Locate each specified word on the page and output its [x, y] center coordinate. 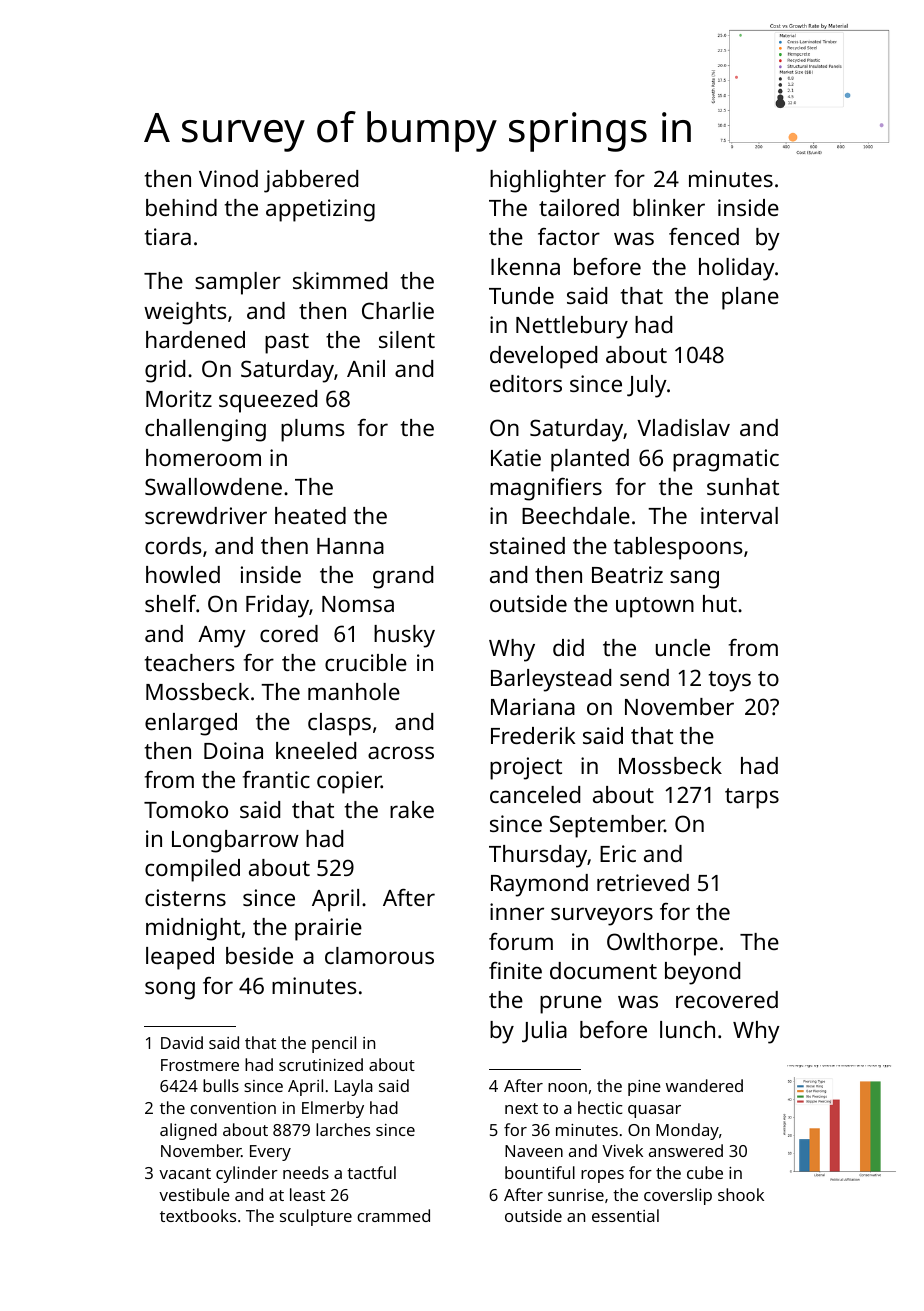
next [521, 1108]
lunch [687, 1029]
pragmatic [726, 460]
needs [306, 1172]
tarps [752, 798]
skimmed [340, 280]
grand [403, 577]
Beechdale [576, 515]
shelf [170, 603]
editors [526, 383]
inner [517, 911]
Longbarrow [235, 841]
